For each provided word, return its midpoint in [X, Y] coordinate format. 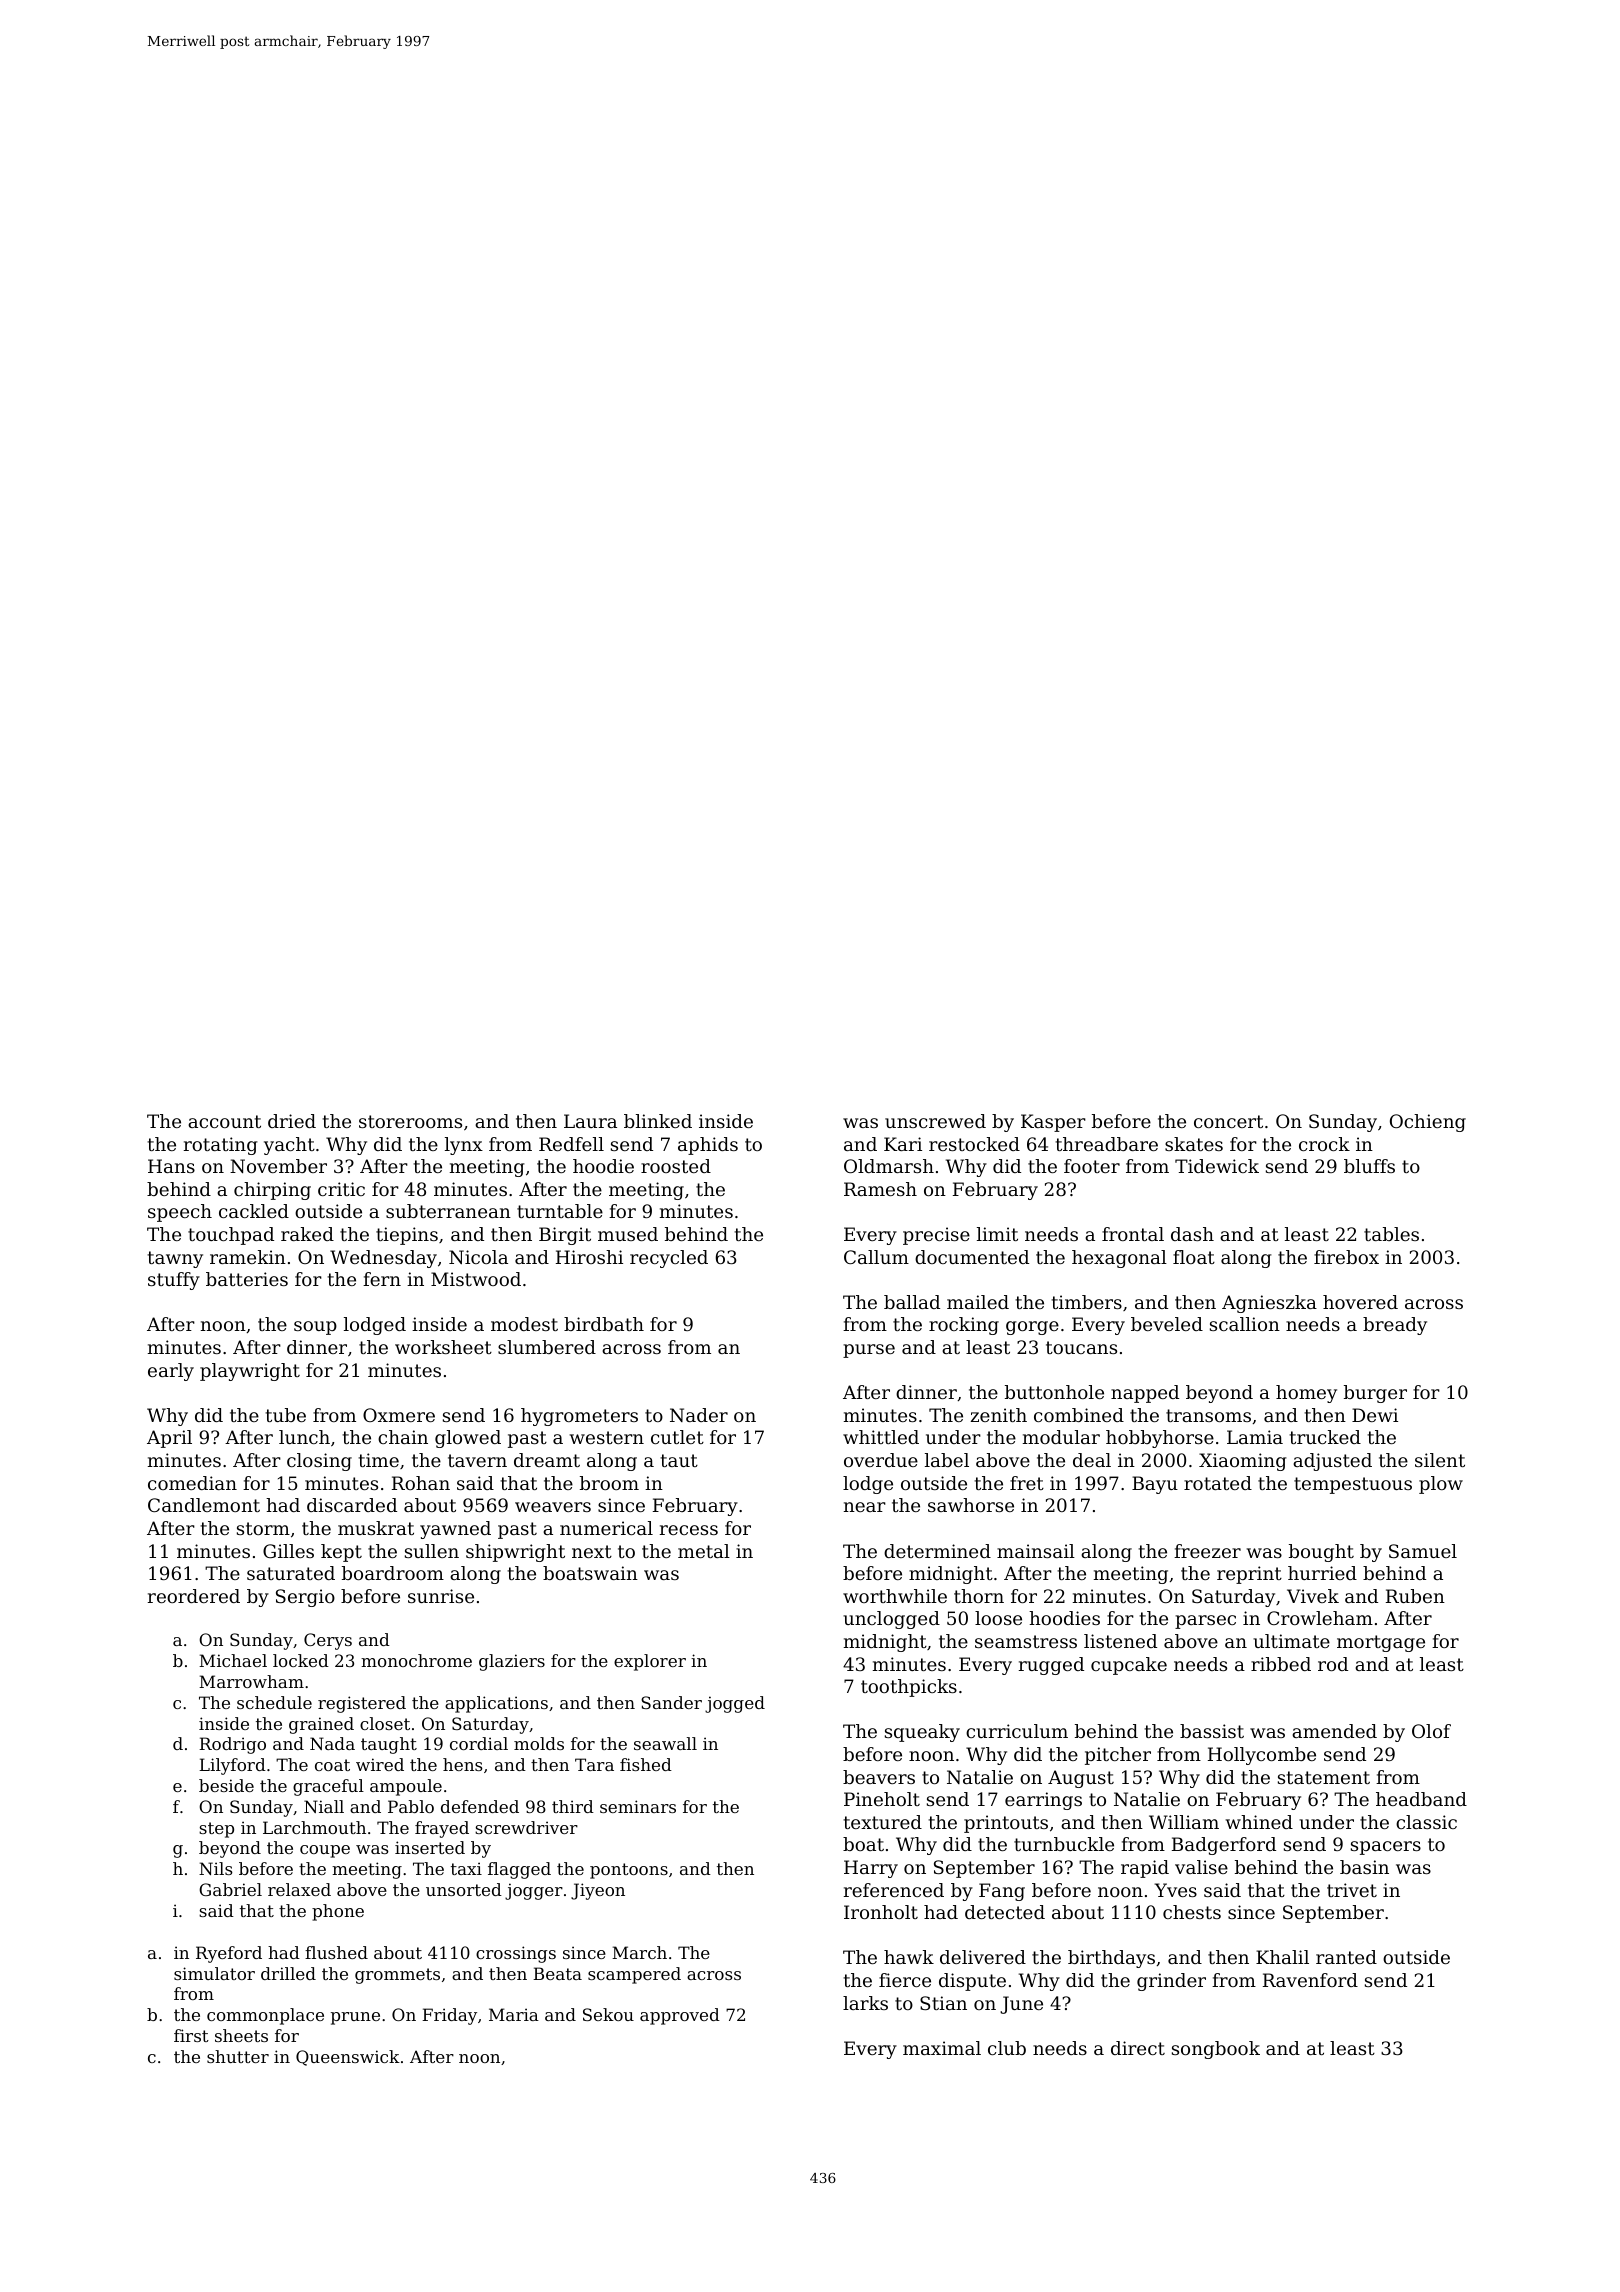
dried [292, 1121]
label [947, 1460]
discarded [352, 1505]
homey [1306, 1394]
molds [539, 1743]
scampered [634, 1975]
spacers [1386, 1848]
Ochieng [1428, 1123]
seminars [638, 1806]
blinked [658, 1121]
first [191, 2035]
